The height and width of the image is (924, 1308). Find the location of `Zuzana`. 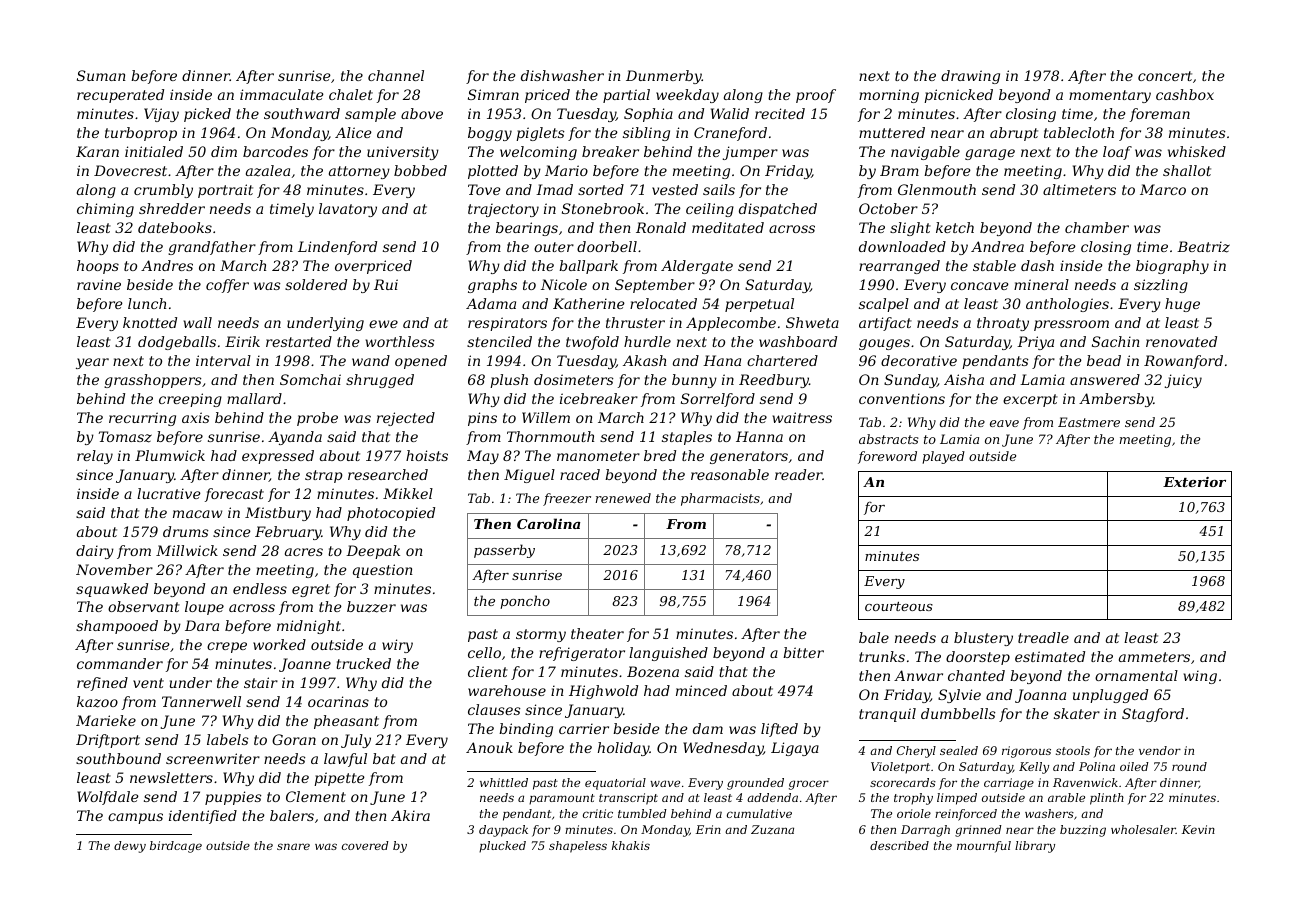

Zuzana is located at coordinates (772, 829).
